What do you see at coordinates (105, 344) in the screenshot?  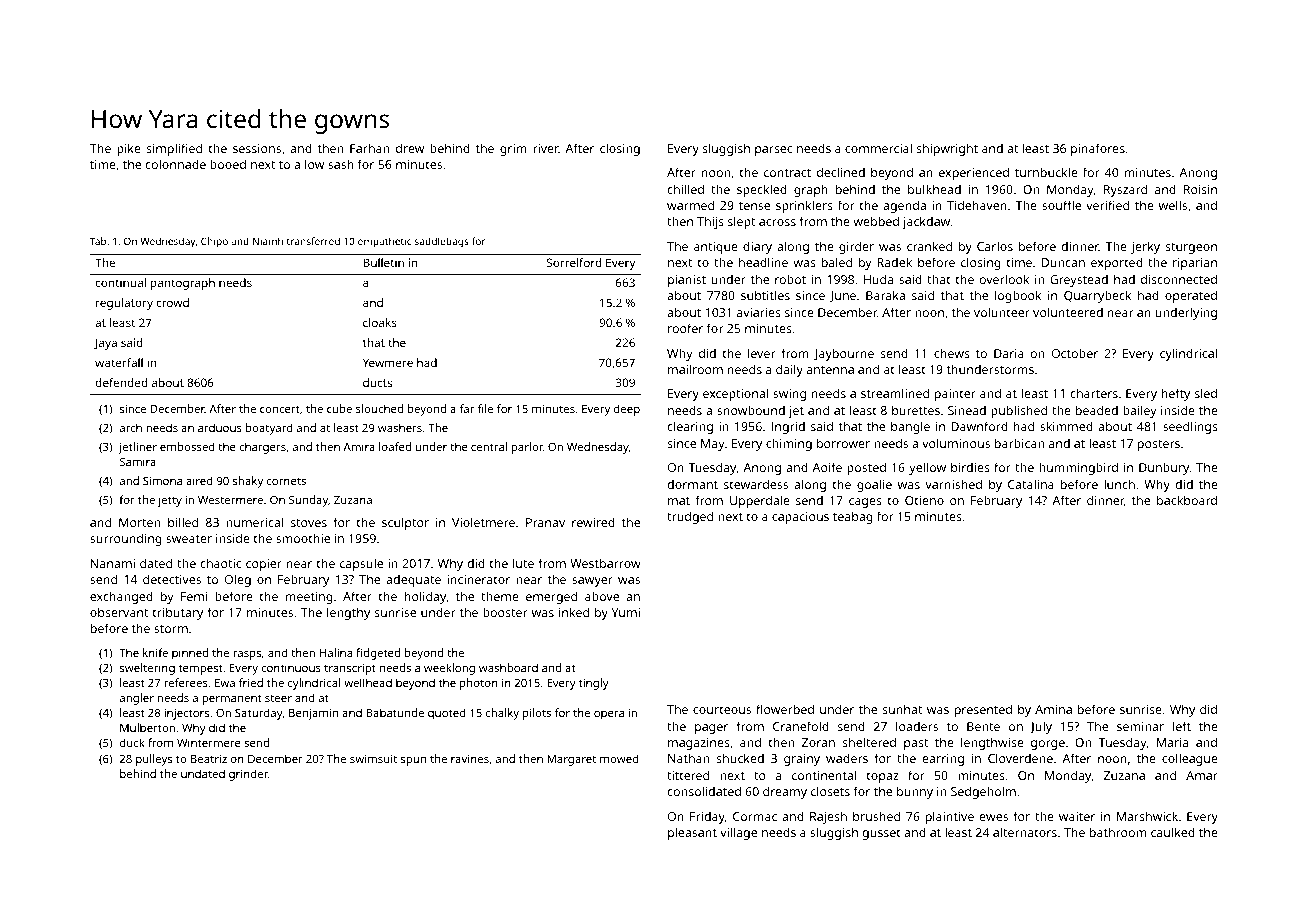 I see `Jaya` at bounding box center [105, 344].
